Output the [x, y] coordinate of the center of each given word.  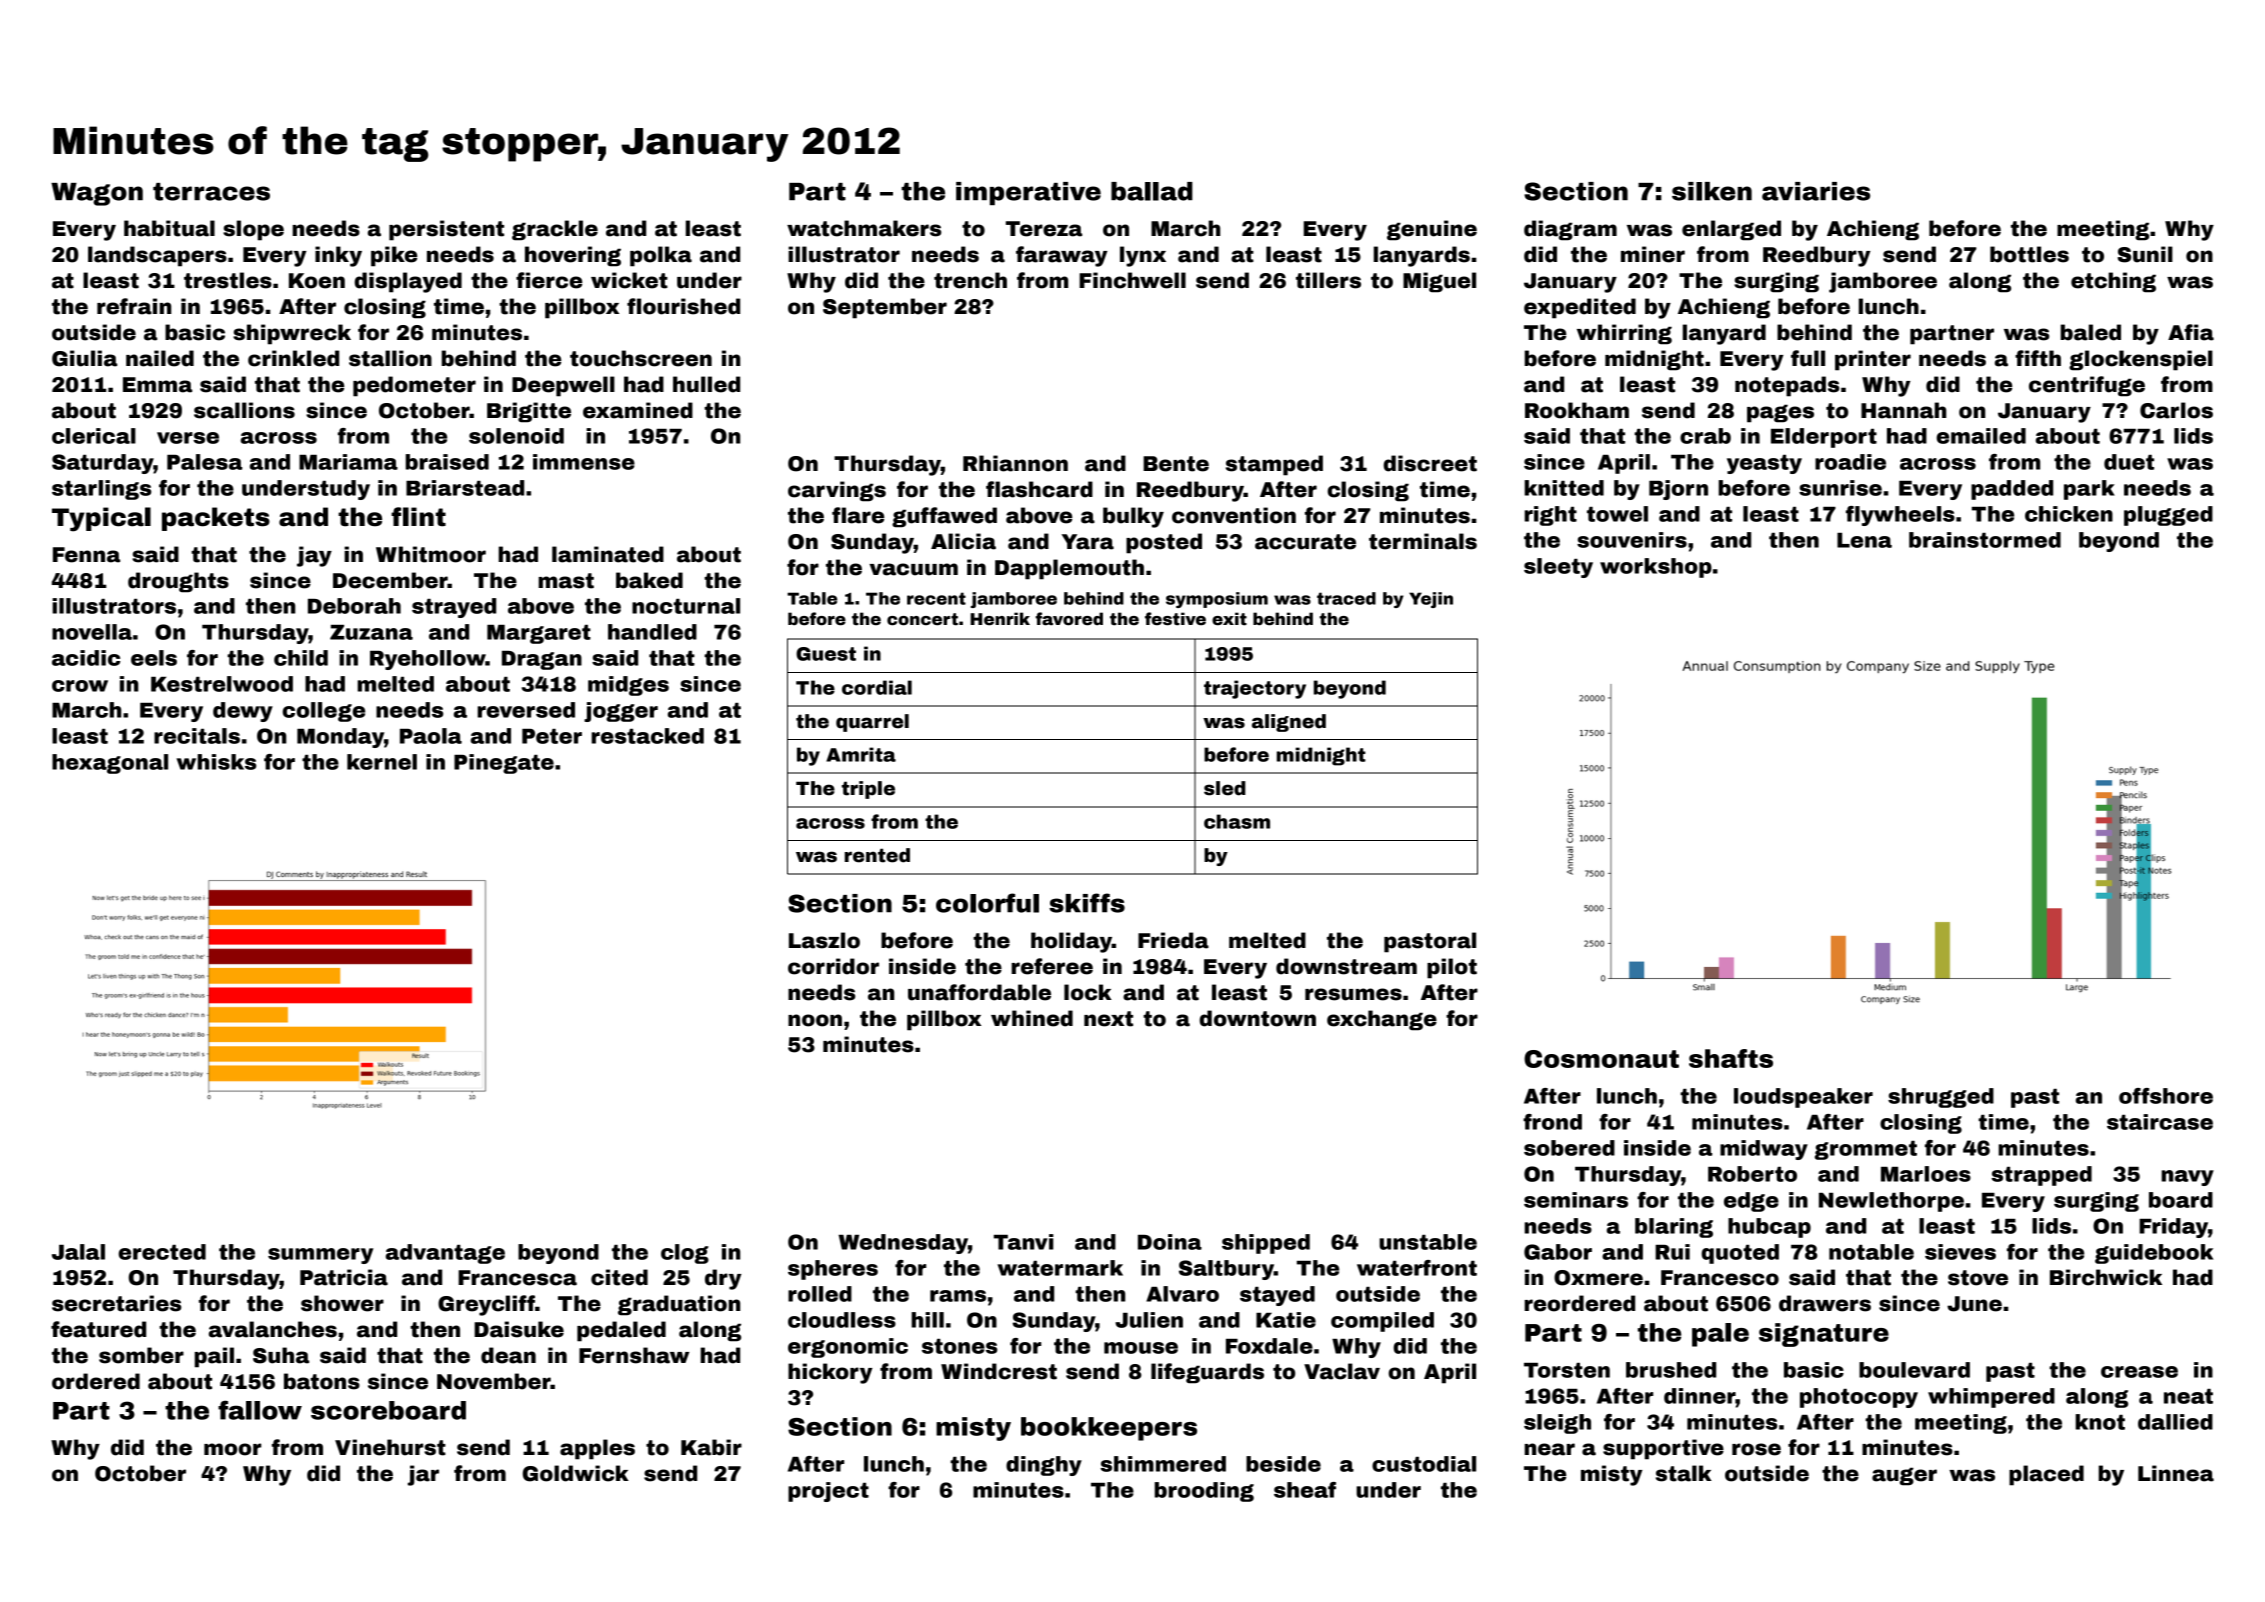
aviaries [1816, 191]
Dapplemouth [1069, 569]
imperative [1028, 193]
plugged [2168, 516]
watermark [1060, 1268]
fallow [260, 1410]
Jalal [78, 1252]
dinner [1700, 1396]
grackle [555, 230]
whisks [216, 762]
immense [584, 462]
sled [1225, 788]
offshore [2166, 1096]
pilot [1452, 968]
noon [815, 1020]
